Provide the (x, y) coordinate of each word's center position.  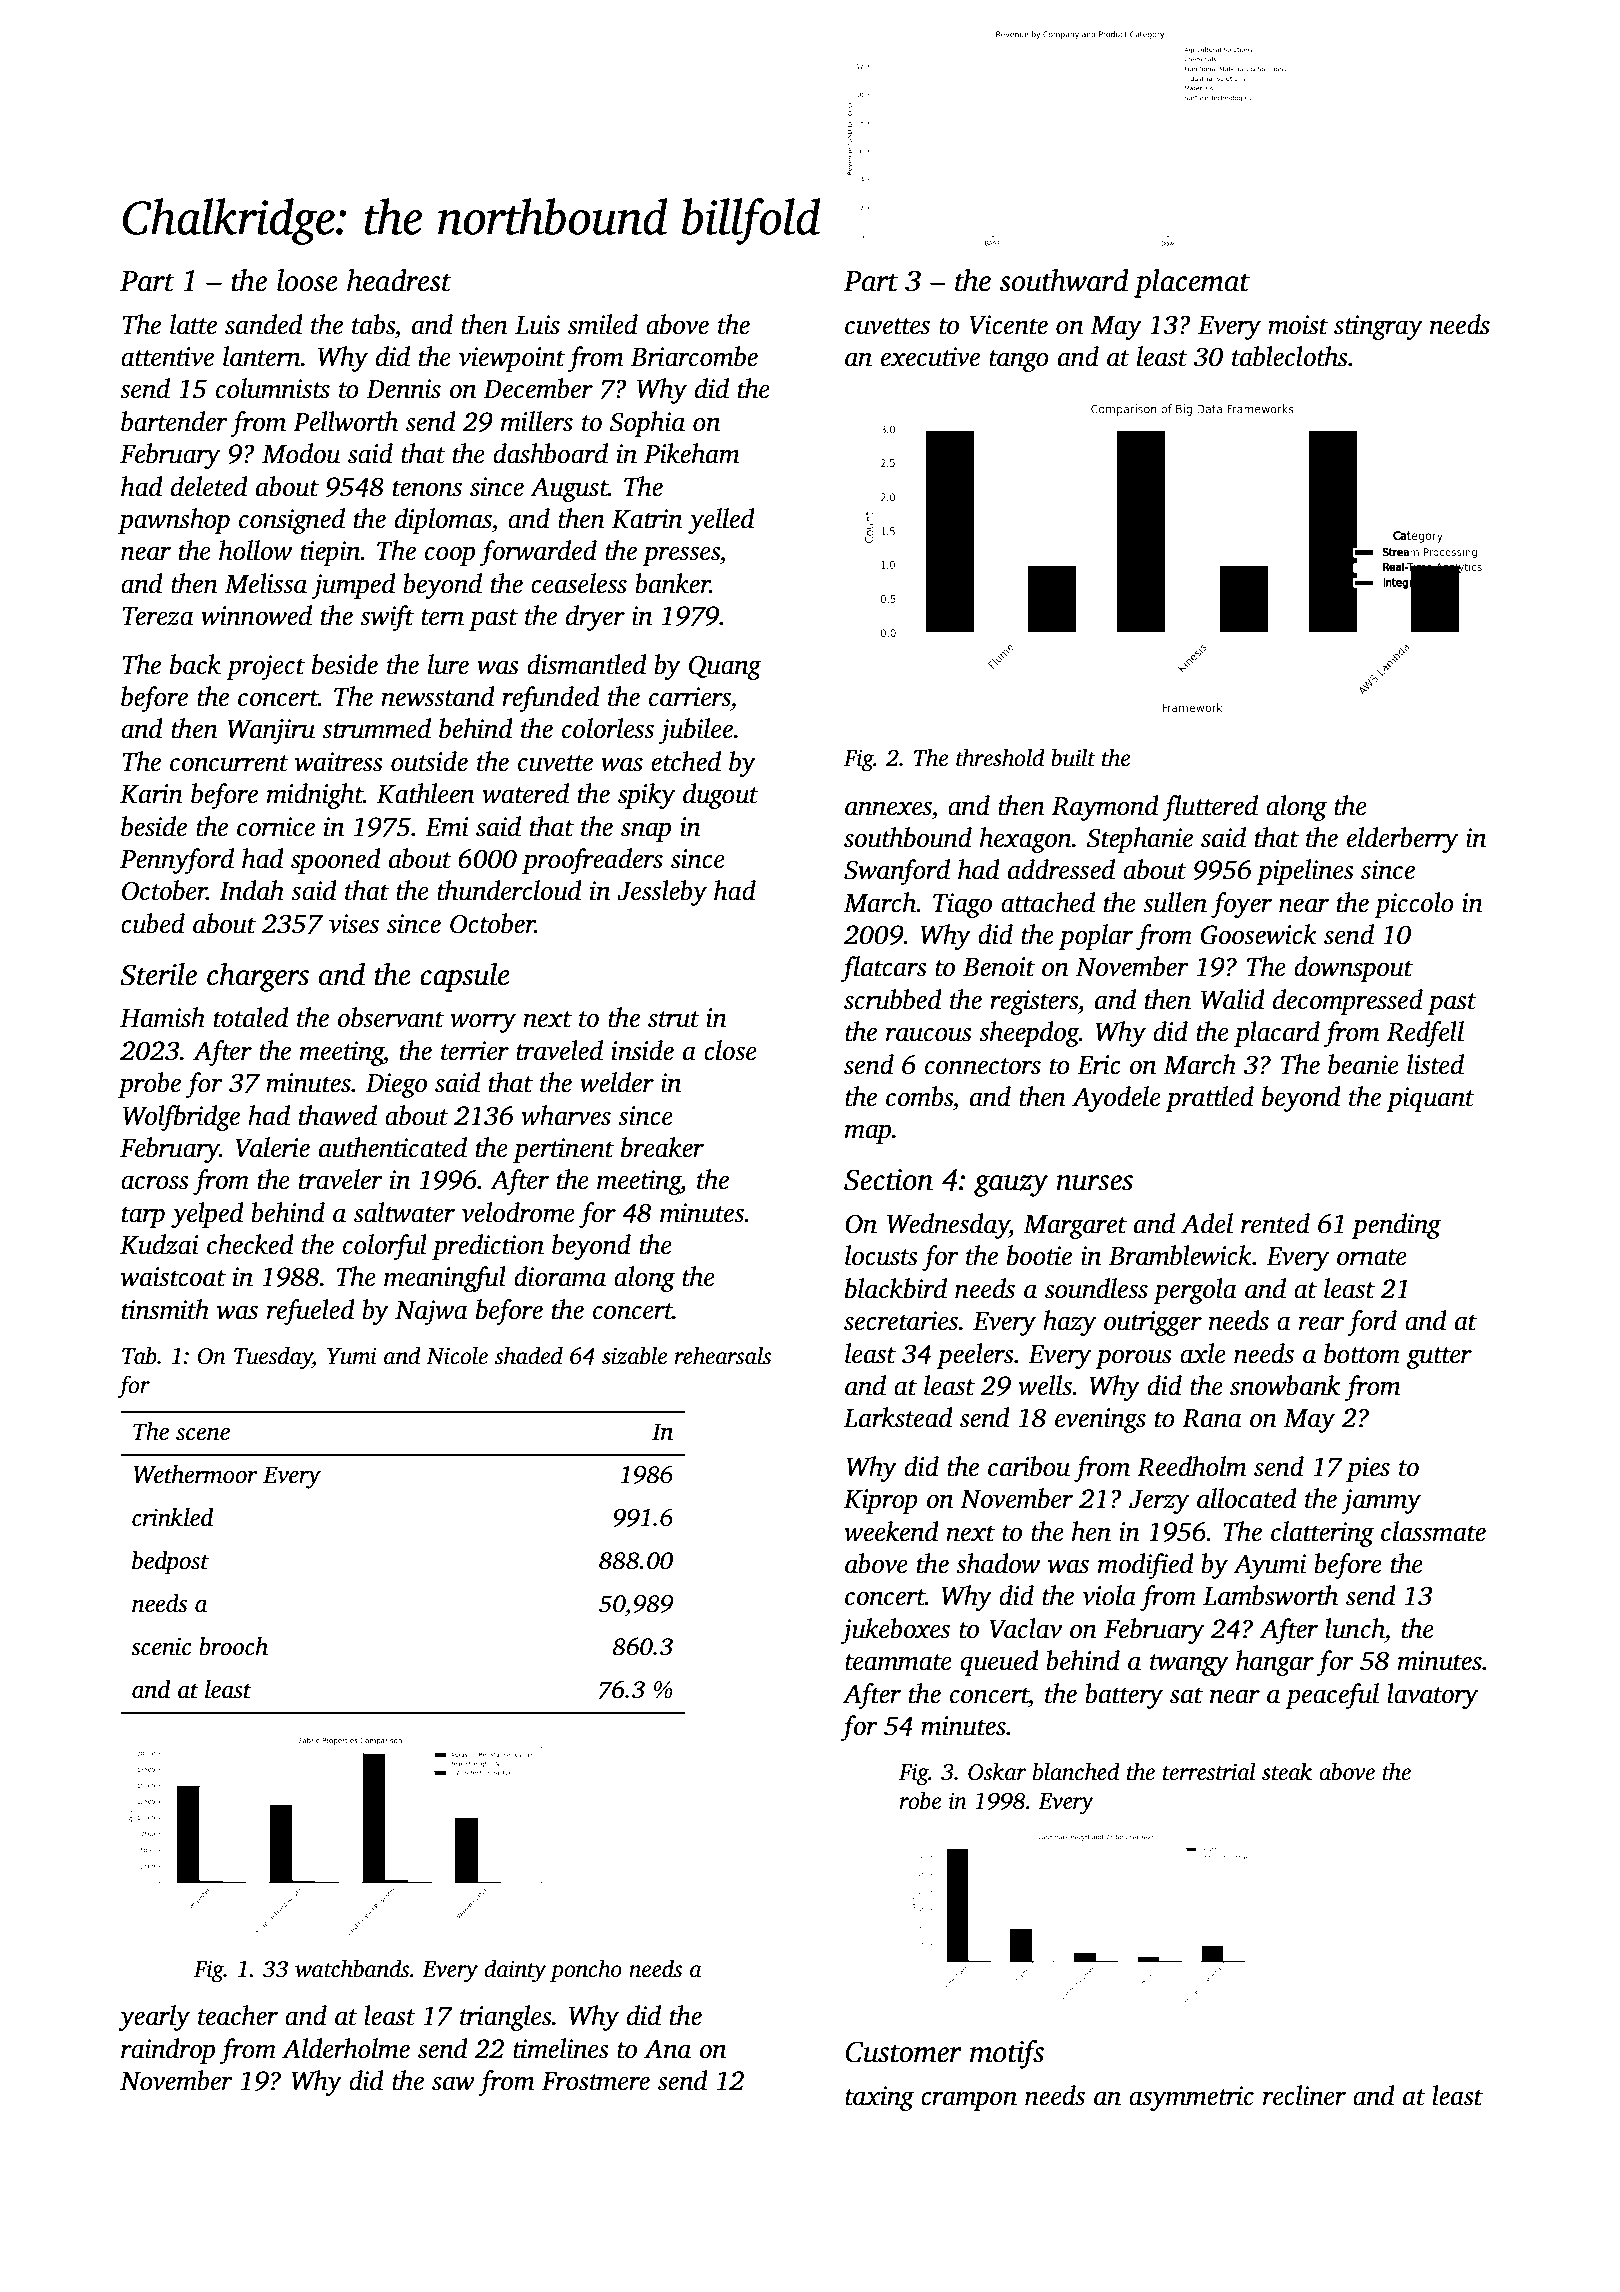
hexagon (1026, 840)
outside (429, 761)
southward (1064, 280)
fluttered (1210, 808)
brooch (233, 1646)
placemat (1192, 283)
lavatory (1432, 1696)
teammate (898, 1662)
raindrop (168, 2051)
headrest (399, 280)
